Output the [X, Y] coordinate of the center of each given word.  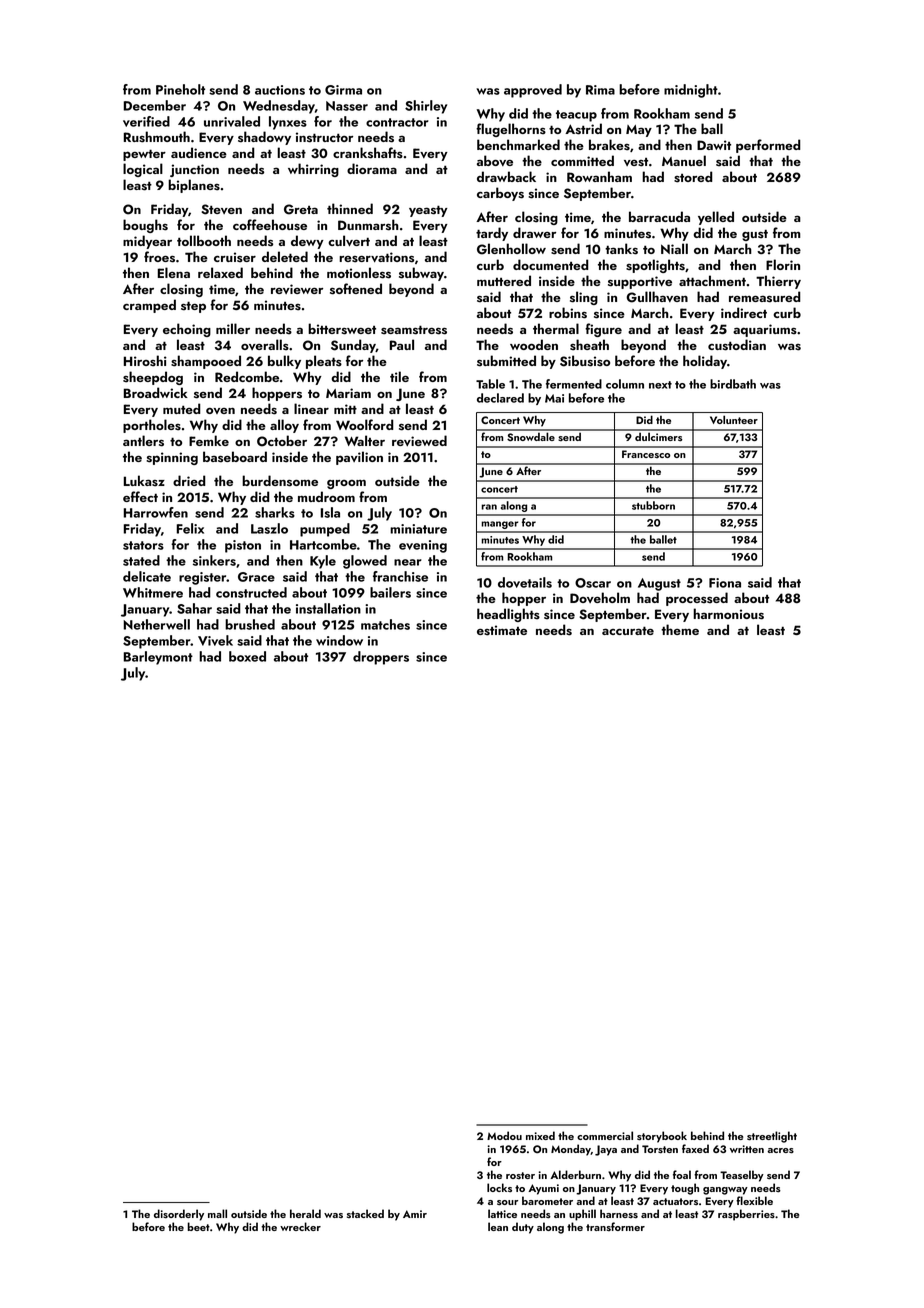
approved [533, 91]
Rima [600, 90]
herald [305, 1213]
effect [140, 496]
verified [146, 121]
